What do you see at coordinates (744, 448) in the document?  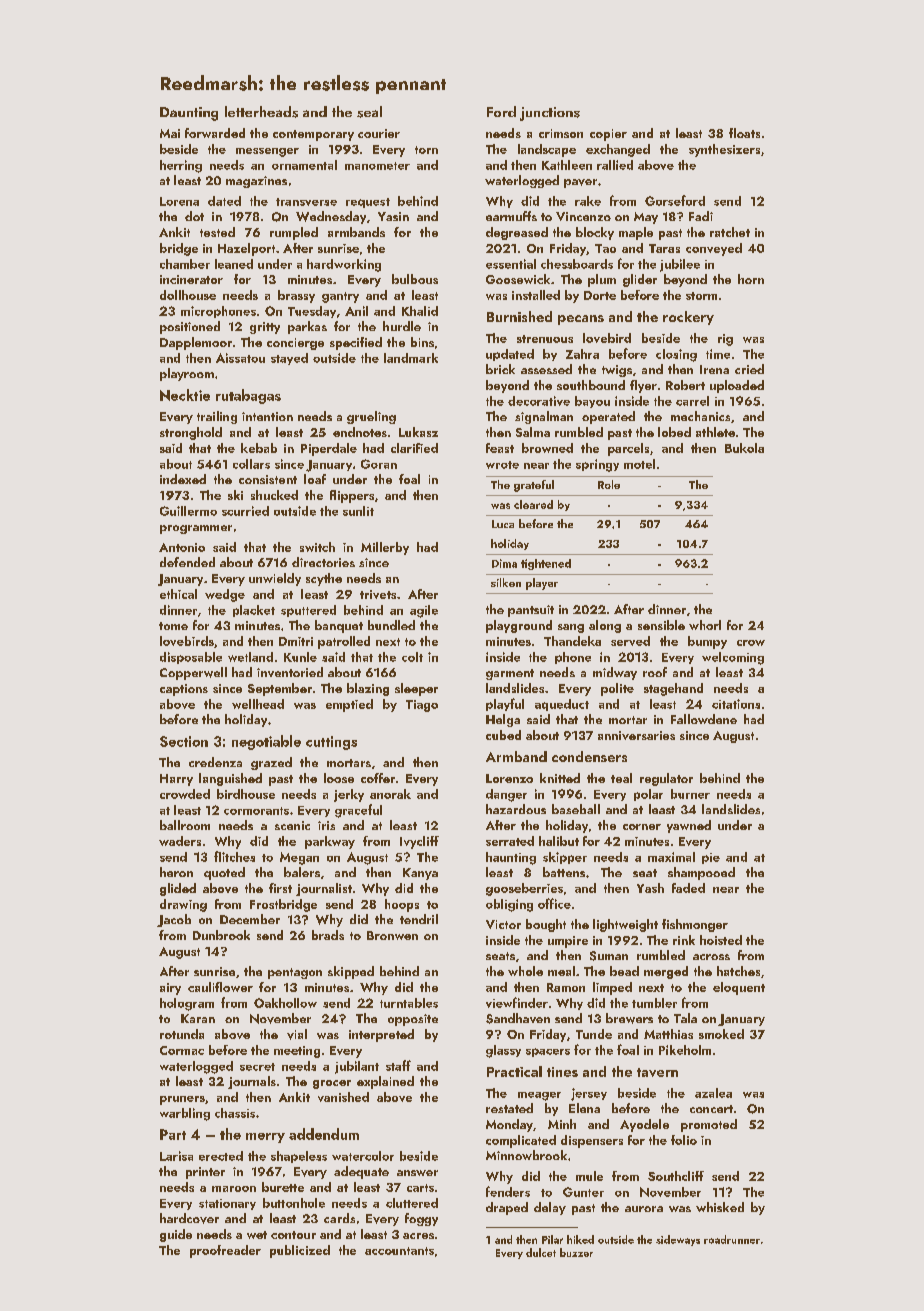 I see `Bukola` at bounding box center [744, 448].
